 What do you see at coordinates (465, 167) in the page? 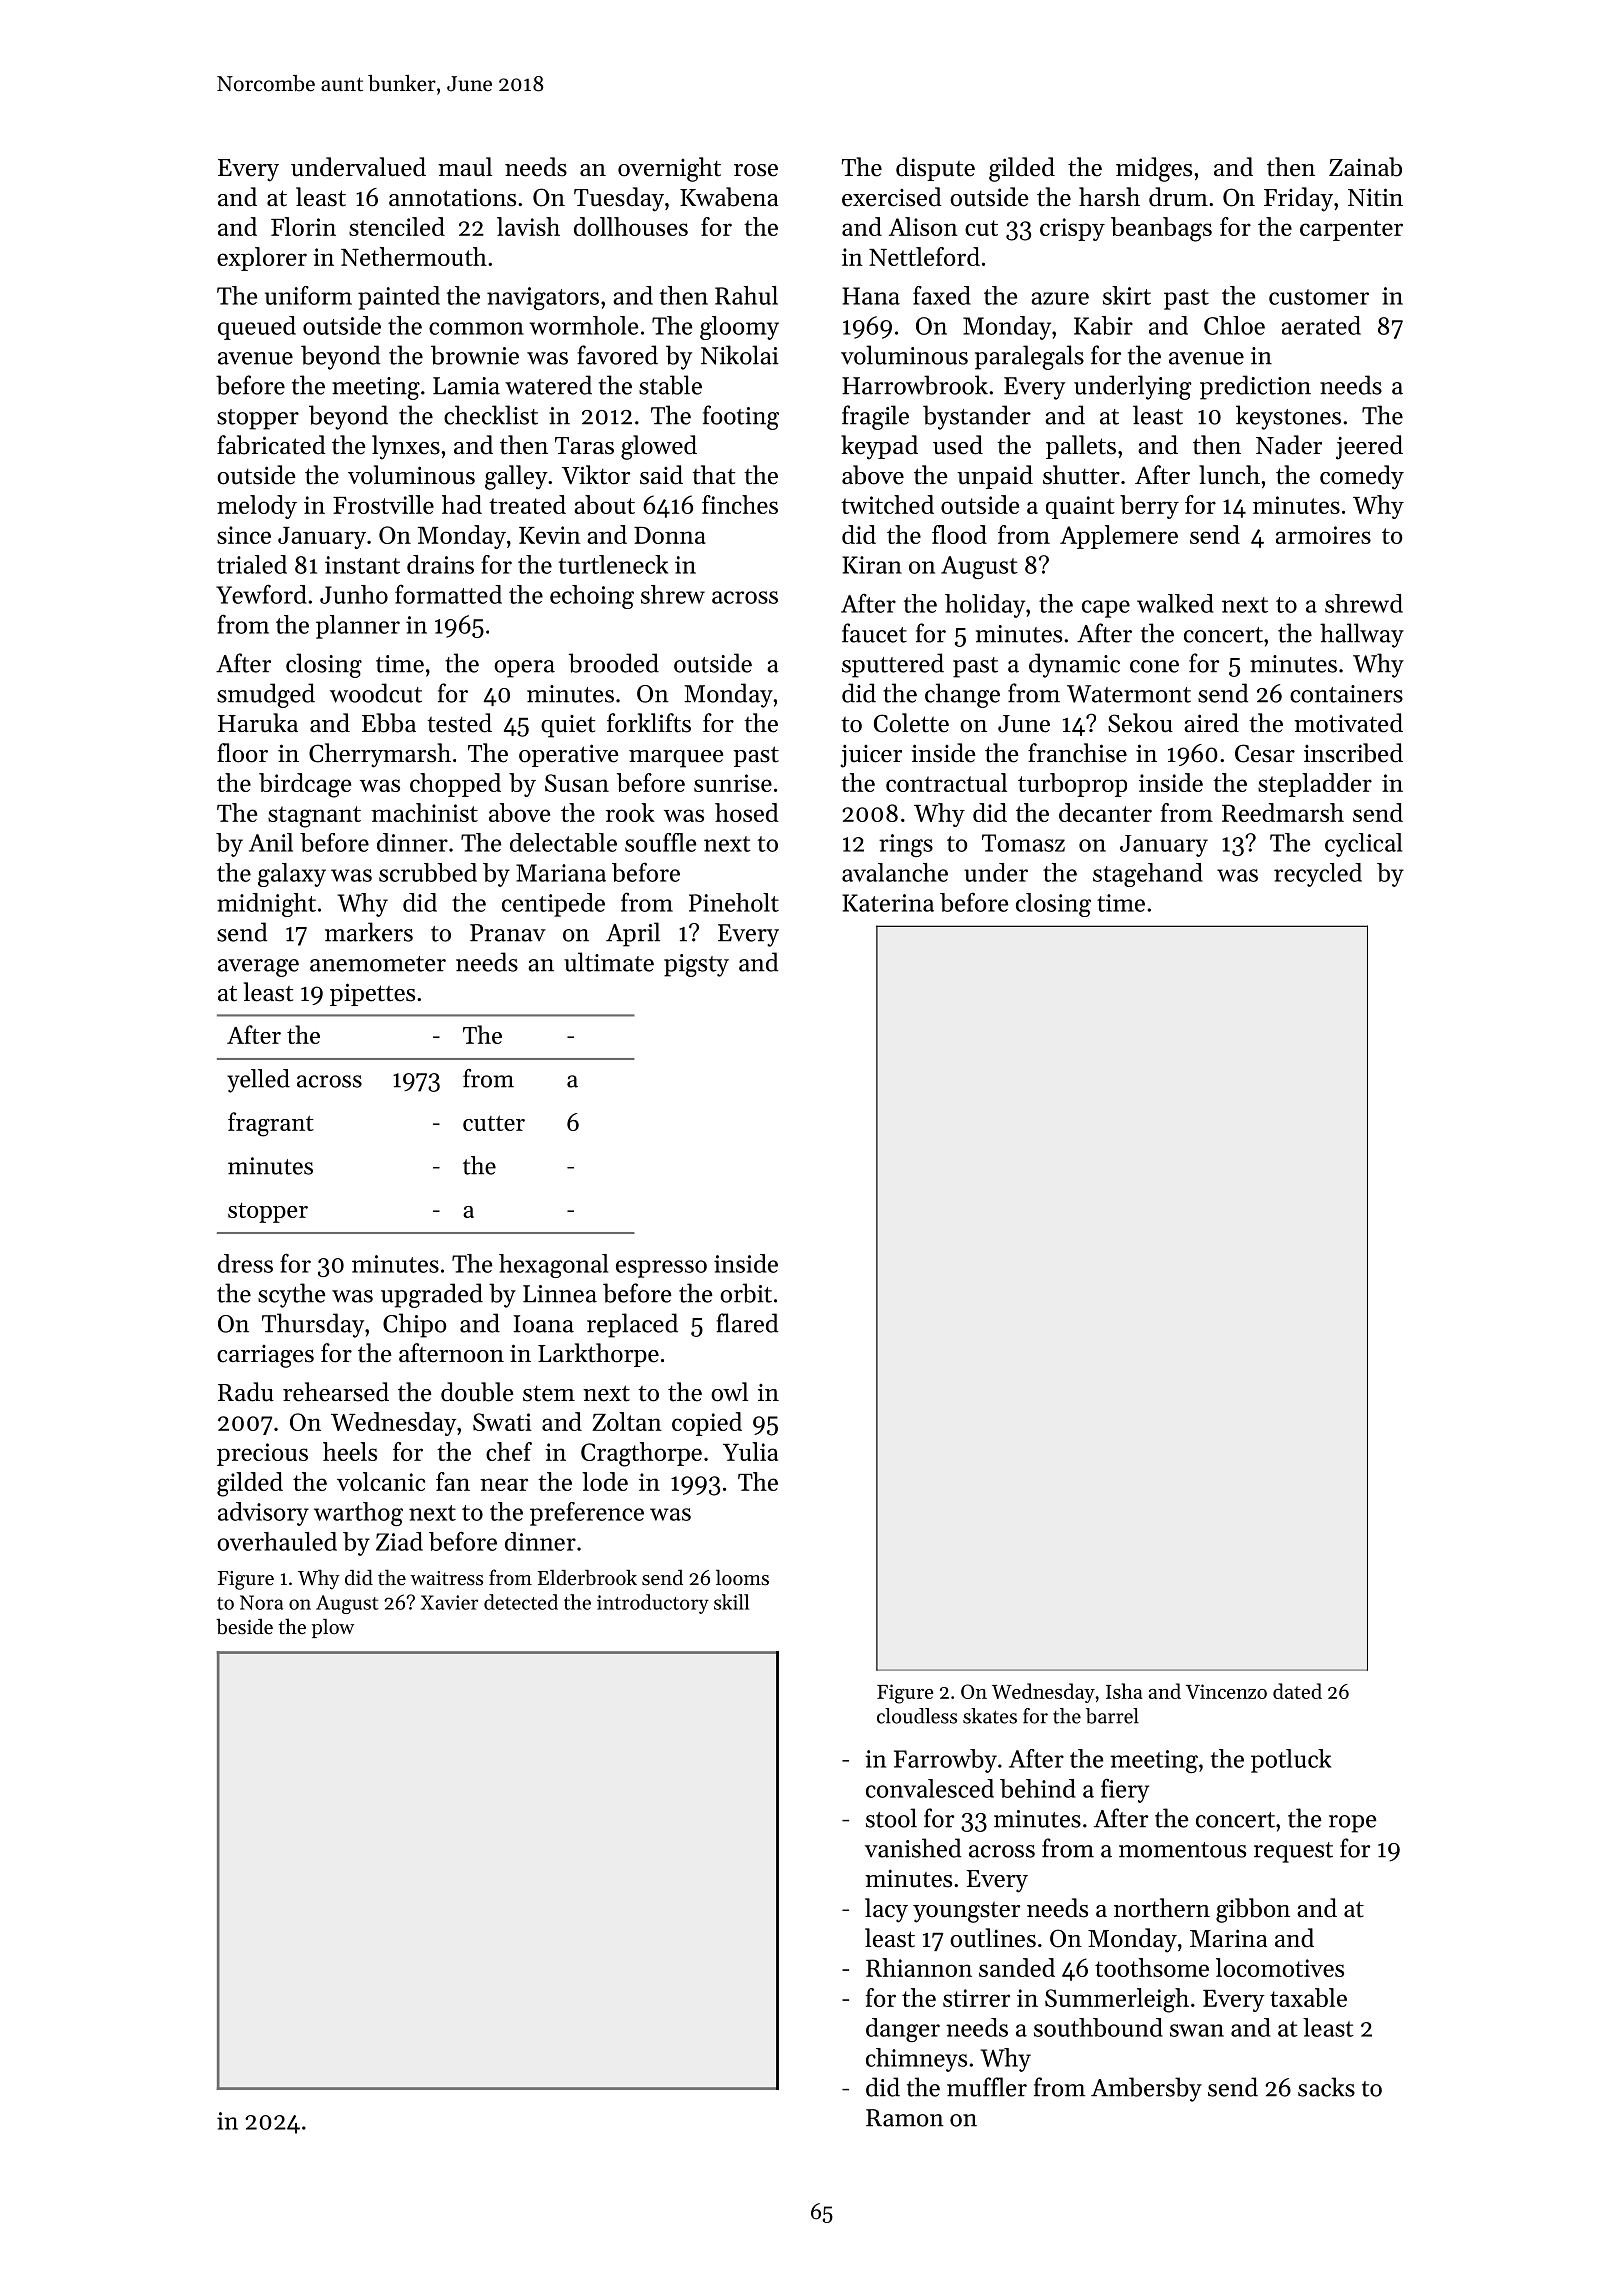
I see `maul` at bounding box center [465, 167].
